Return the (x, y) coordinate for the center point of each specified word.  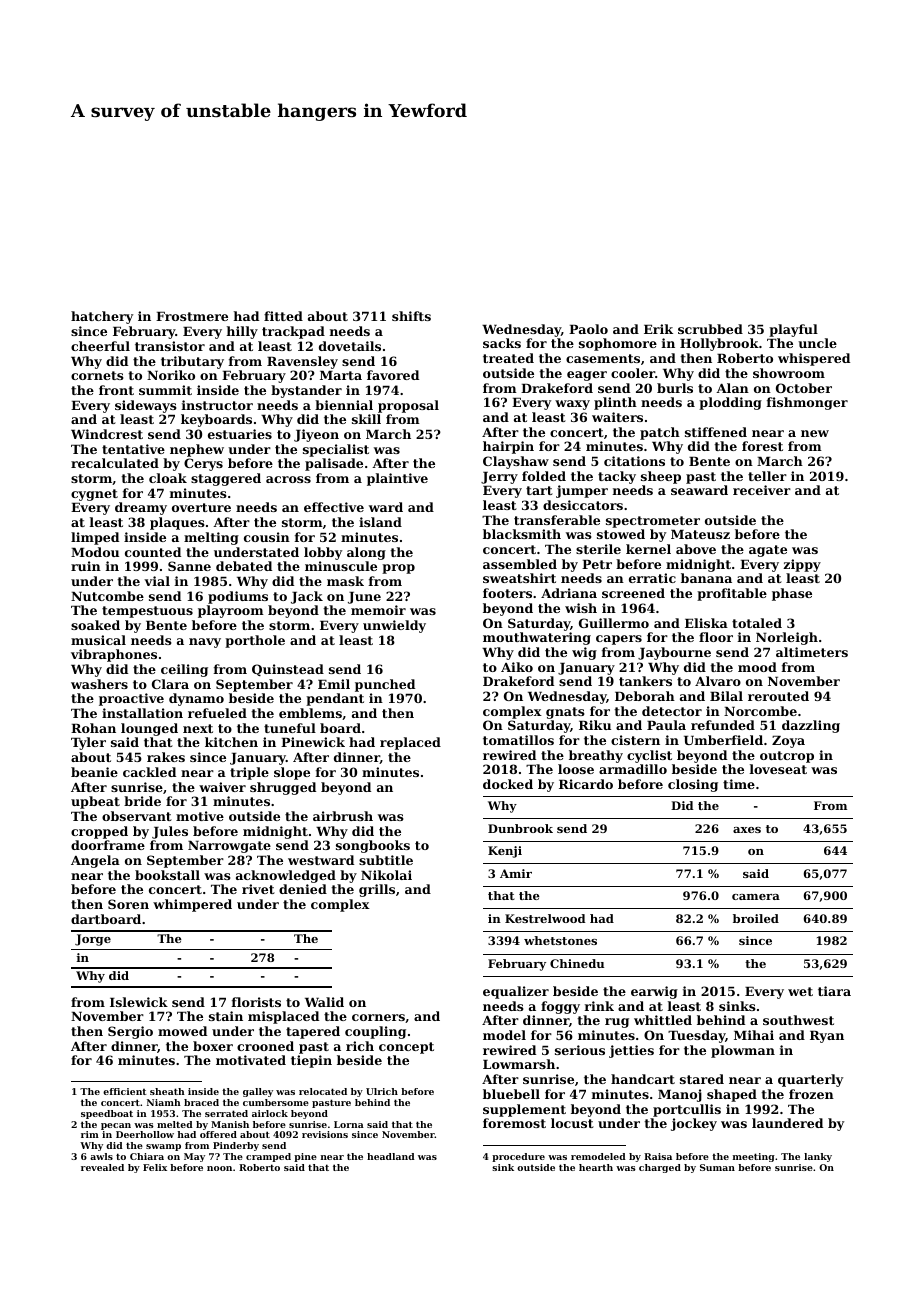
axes (747, 830)
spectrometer (653, 522)
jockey (694, 1124)
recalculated (115, 463)
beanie (94, 772)
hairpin (508, 447)
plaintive (397, 479)
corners (378, 1017)
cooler (633, 373)
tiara (834, 991)
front (116, 390)
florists (256, 1002)
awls (101, 1156)
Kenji (505, 852)
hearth (596, 1167)
